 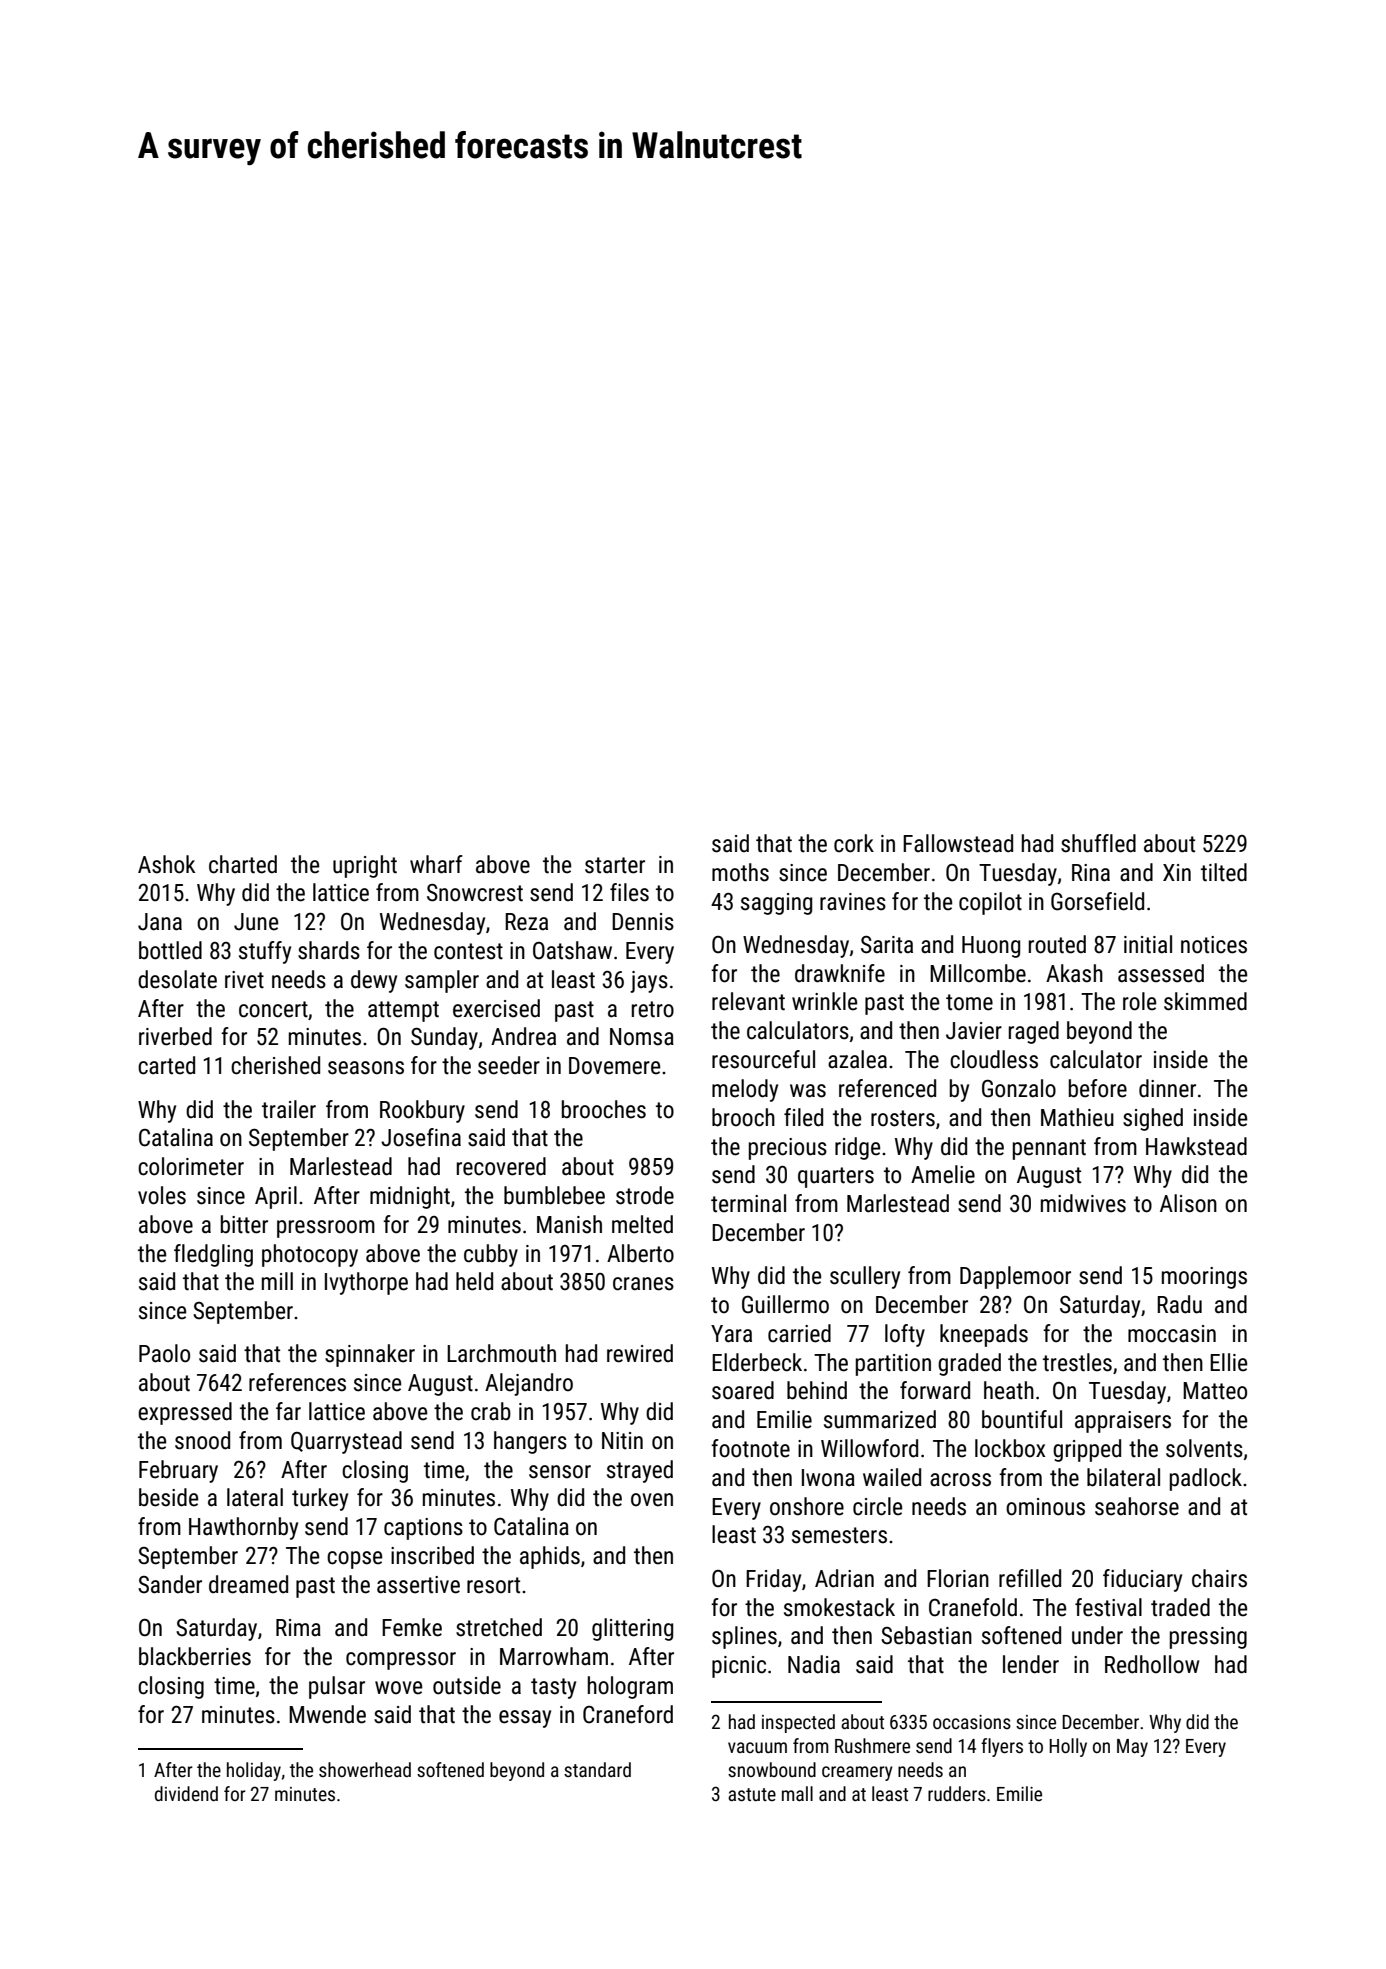 I want to click on Ashok, so click(x=166, y=864).
